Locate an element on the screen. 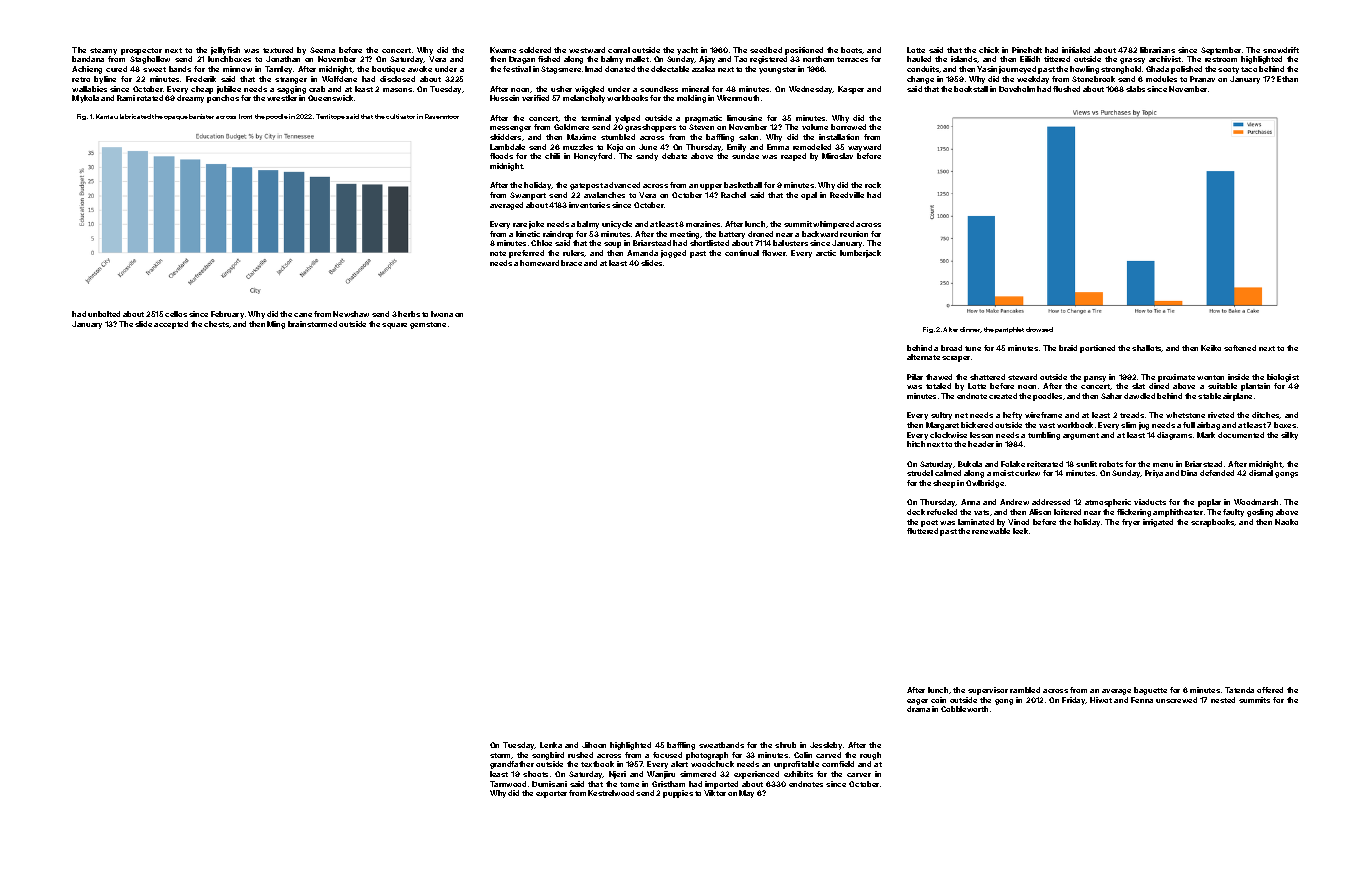  Frederik is located at coordinates (201, 79).
